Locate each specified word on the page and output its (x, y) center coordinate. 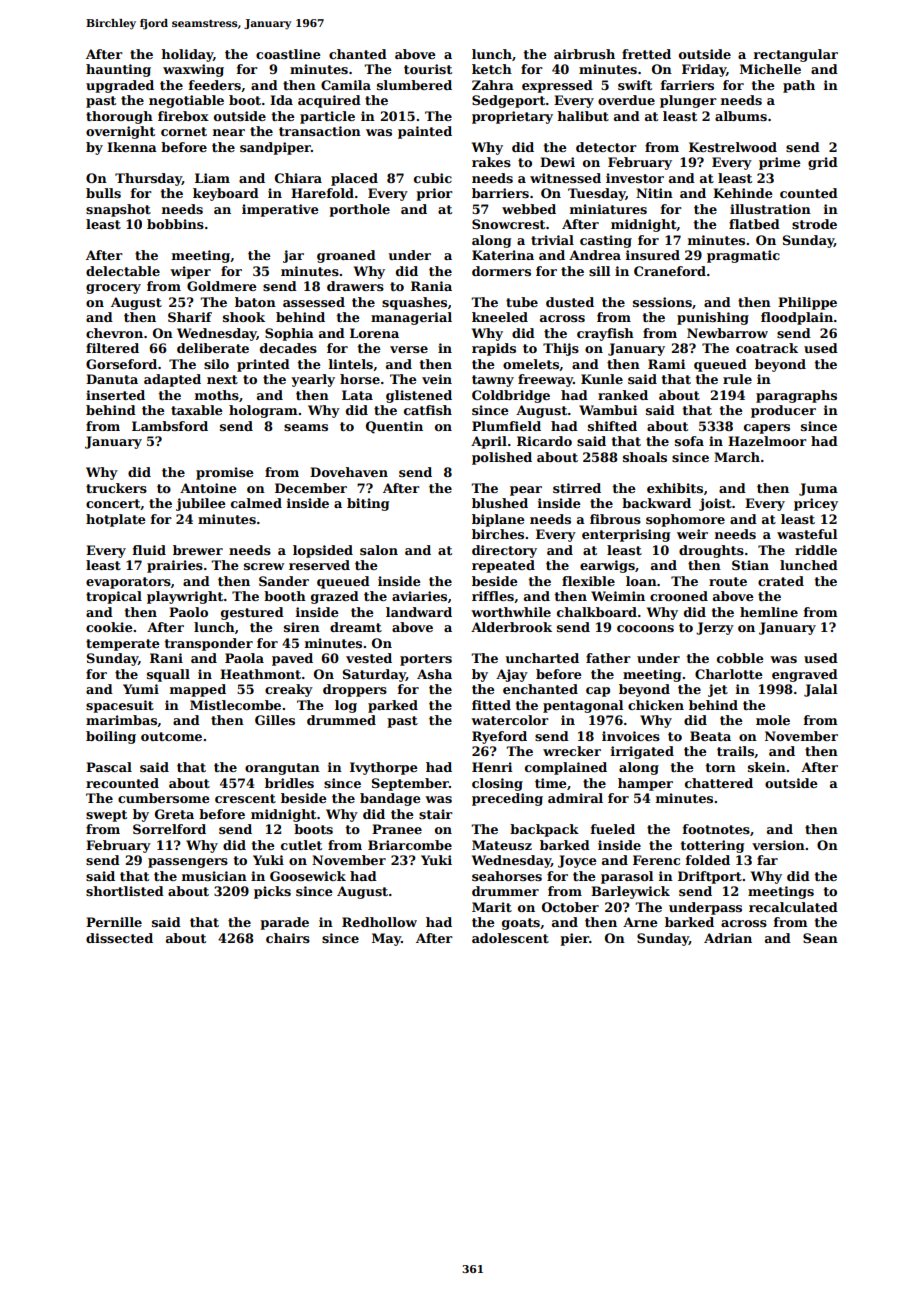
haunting (118, 70)
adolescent (510, 938)
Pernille (114, 922)
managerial (411, 318)
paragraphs (796, 396)
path (799, 86)
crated (781, 581)
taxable (197, 410)
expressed (557, 86)
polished (502, 458)
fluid (149, 550)
